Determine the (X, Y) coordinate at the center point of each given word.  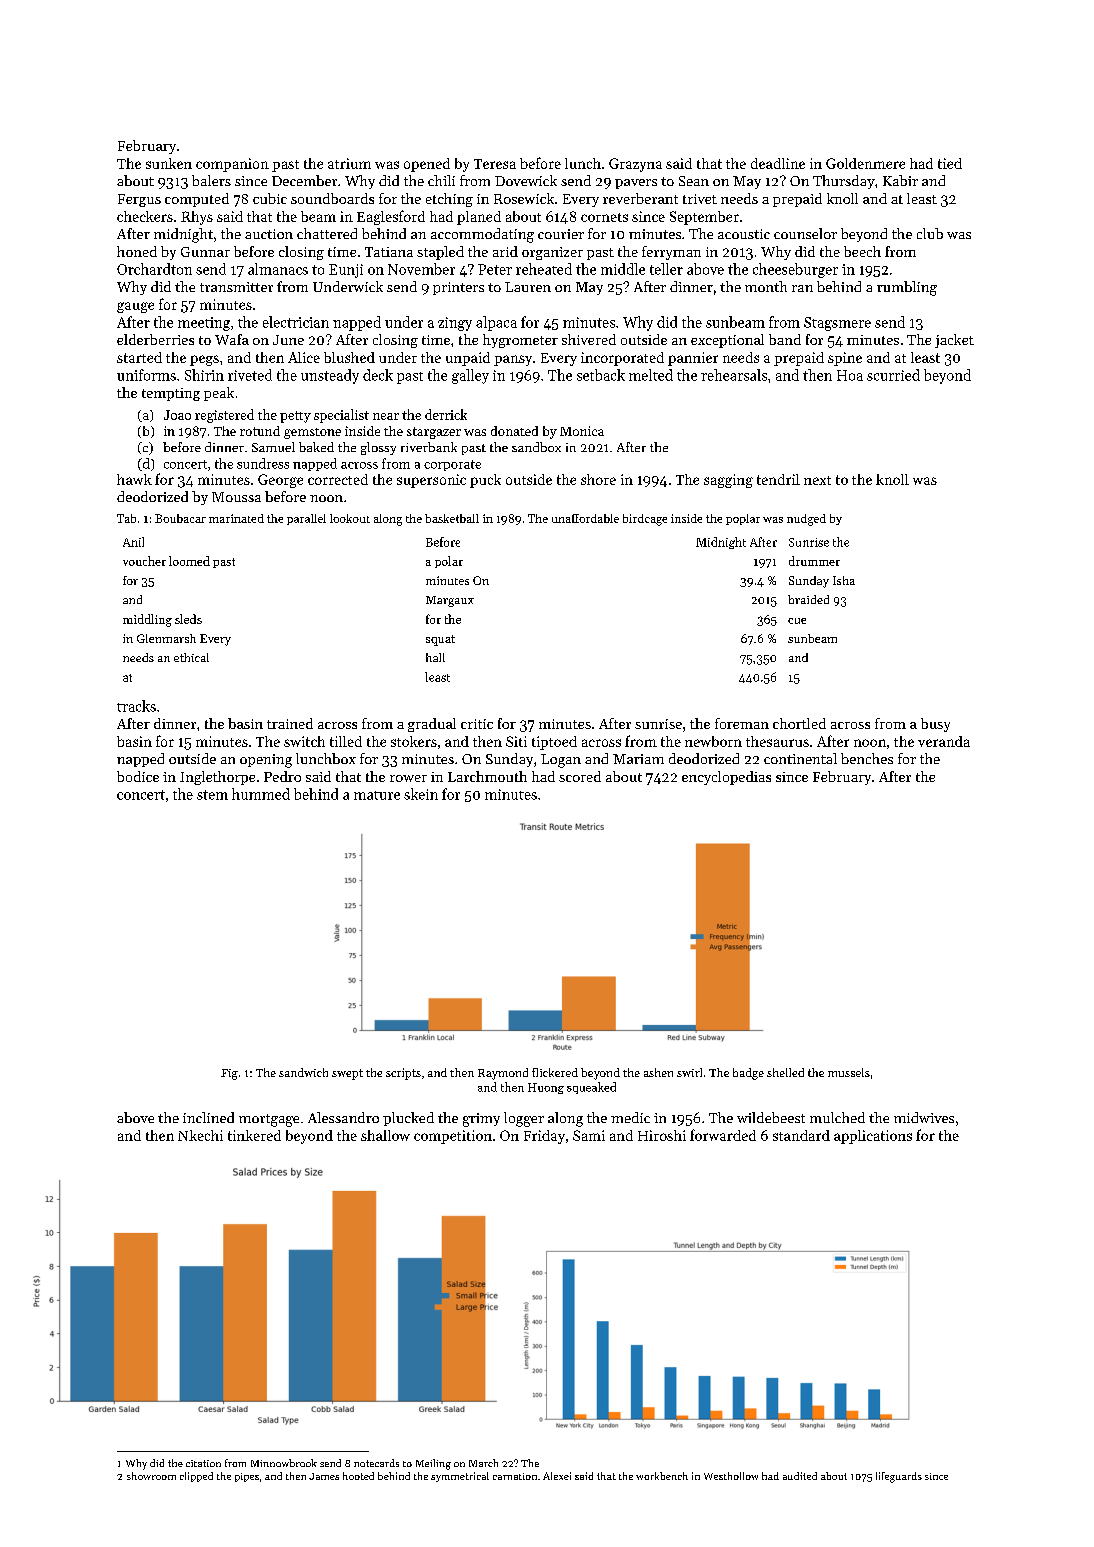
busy (935, 725)
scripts (403, 1074)
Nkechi (200, 1135)
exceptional (727, 341)
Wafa (232, 339)
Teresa (495, 164)
